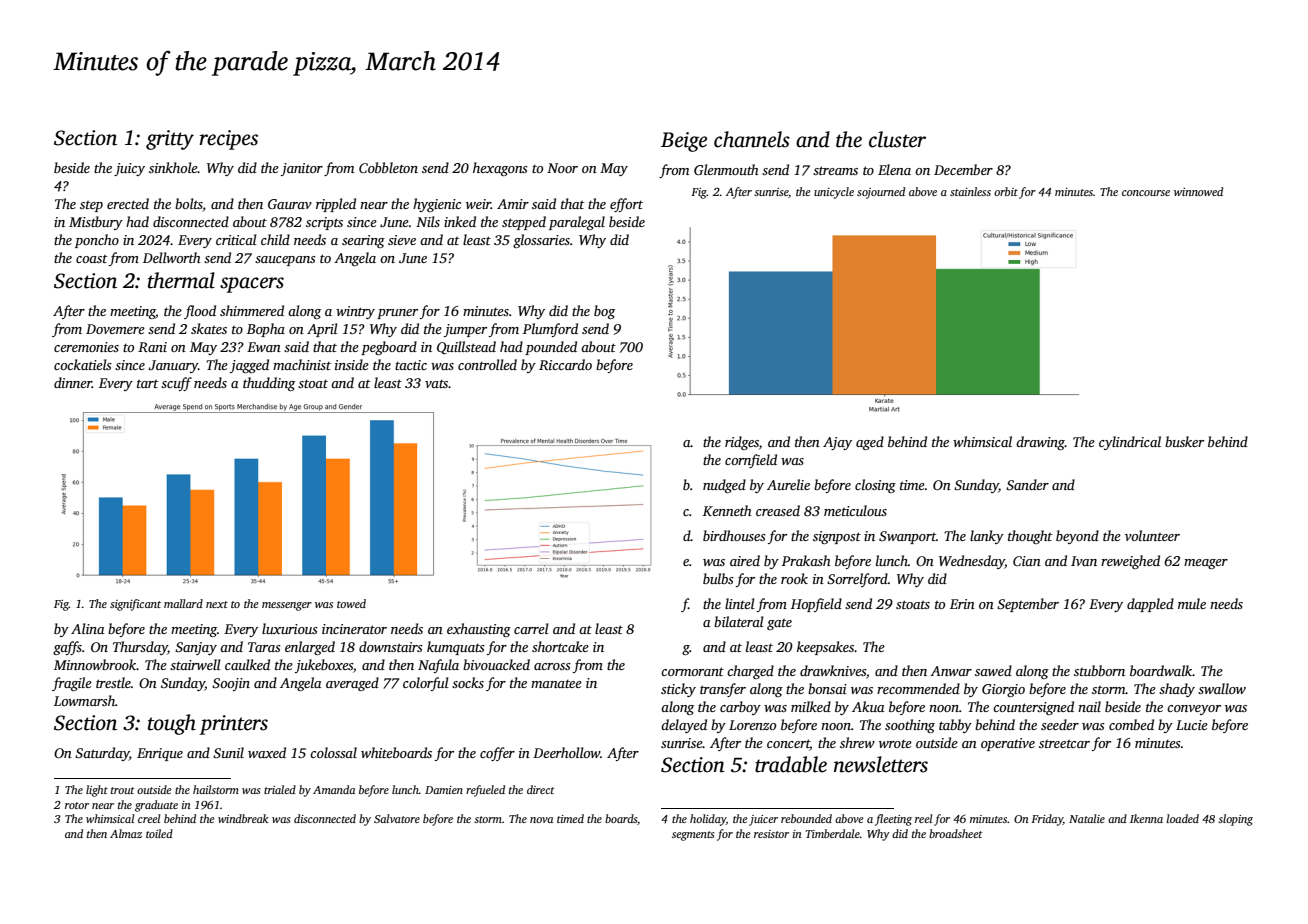 The image size is (1308, 924). Describe the element at coordinates (724, 486) in the screenshot. I see `nudged` at that location.
